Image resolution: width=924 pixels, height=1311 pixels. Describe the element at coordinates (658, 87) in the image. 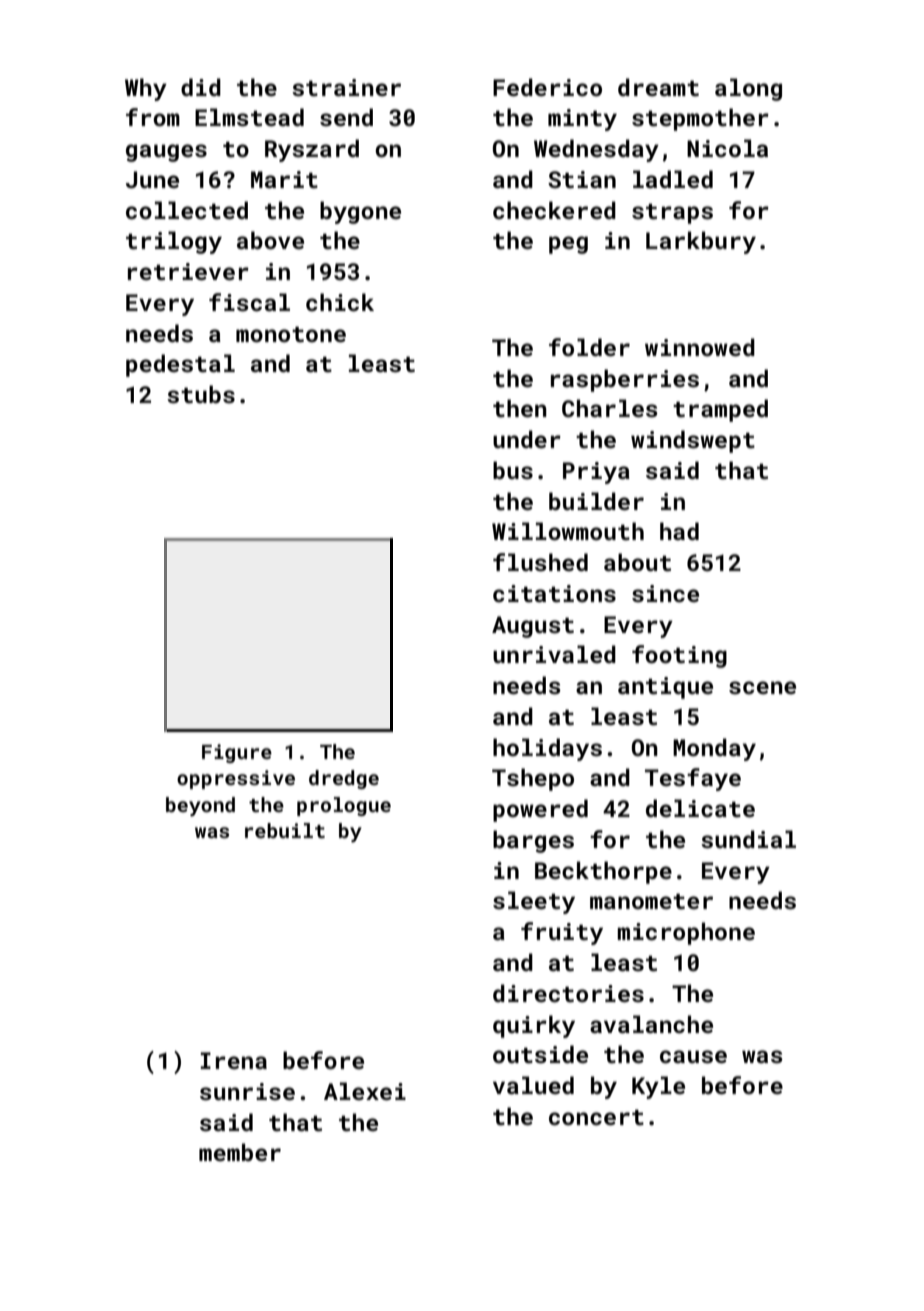

I see `dreamt` at that location.
